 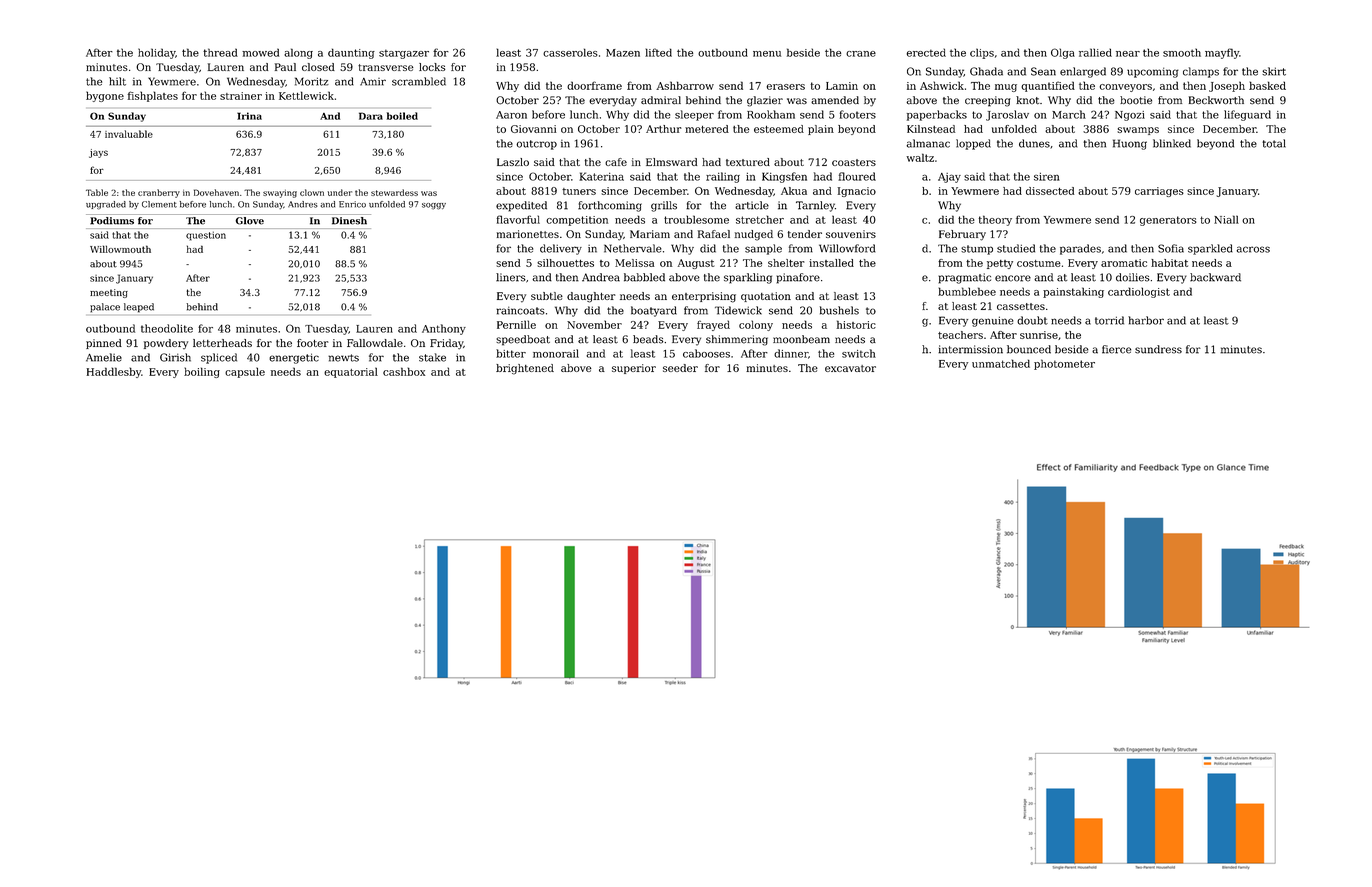 I want to click on meeting, so click(x=109, y=293).
